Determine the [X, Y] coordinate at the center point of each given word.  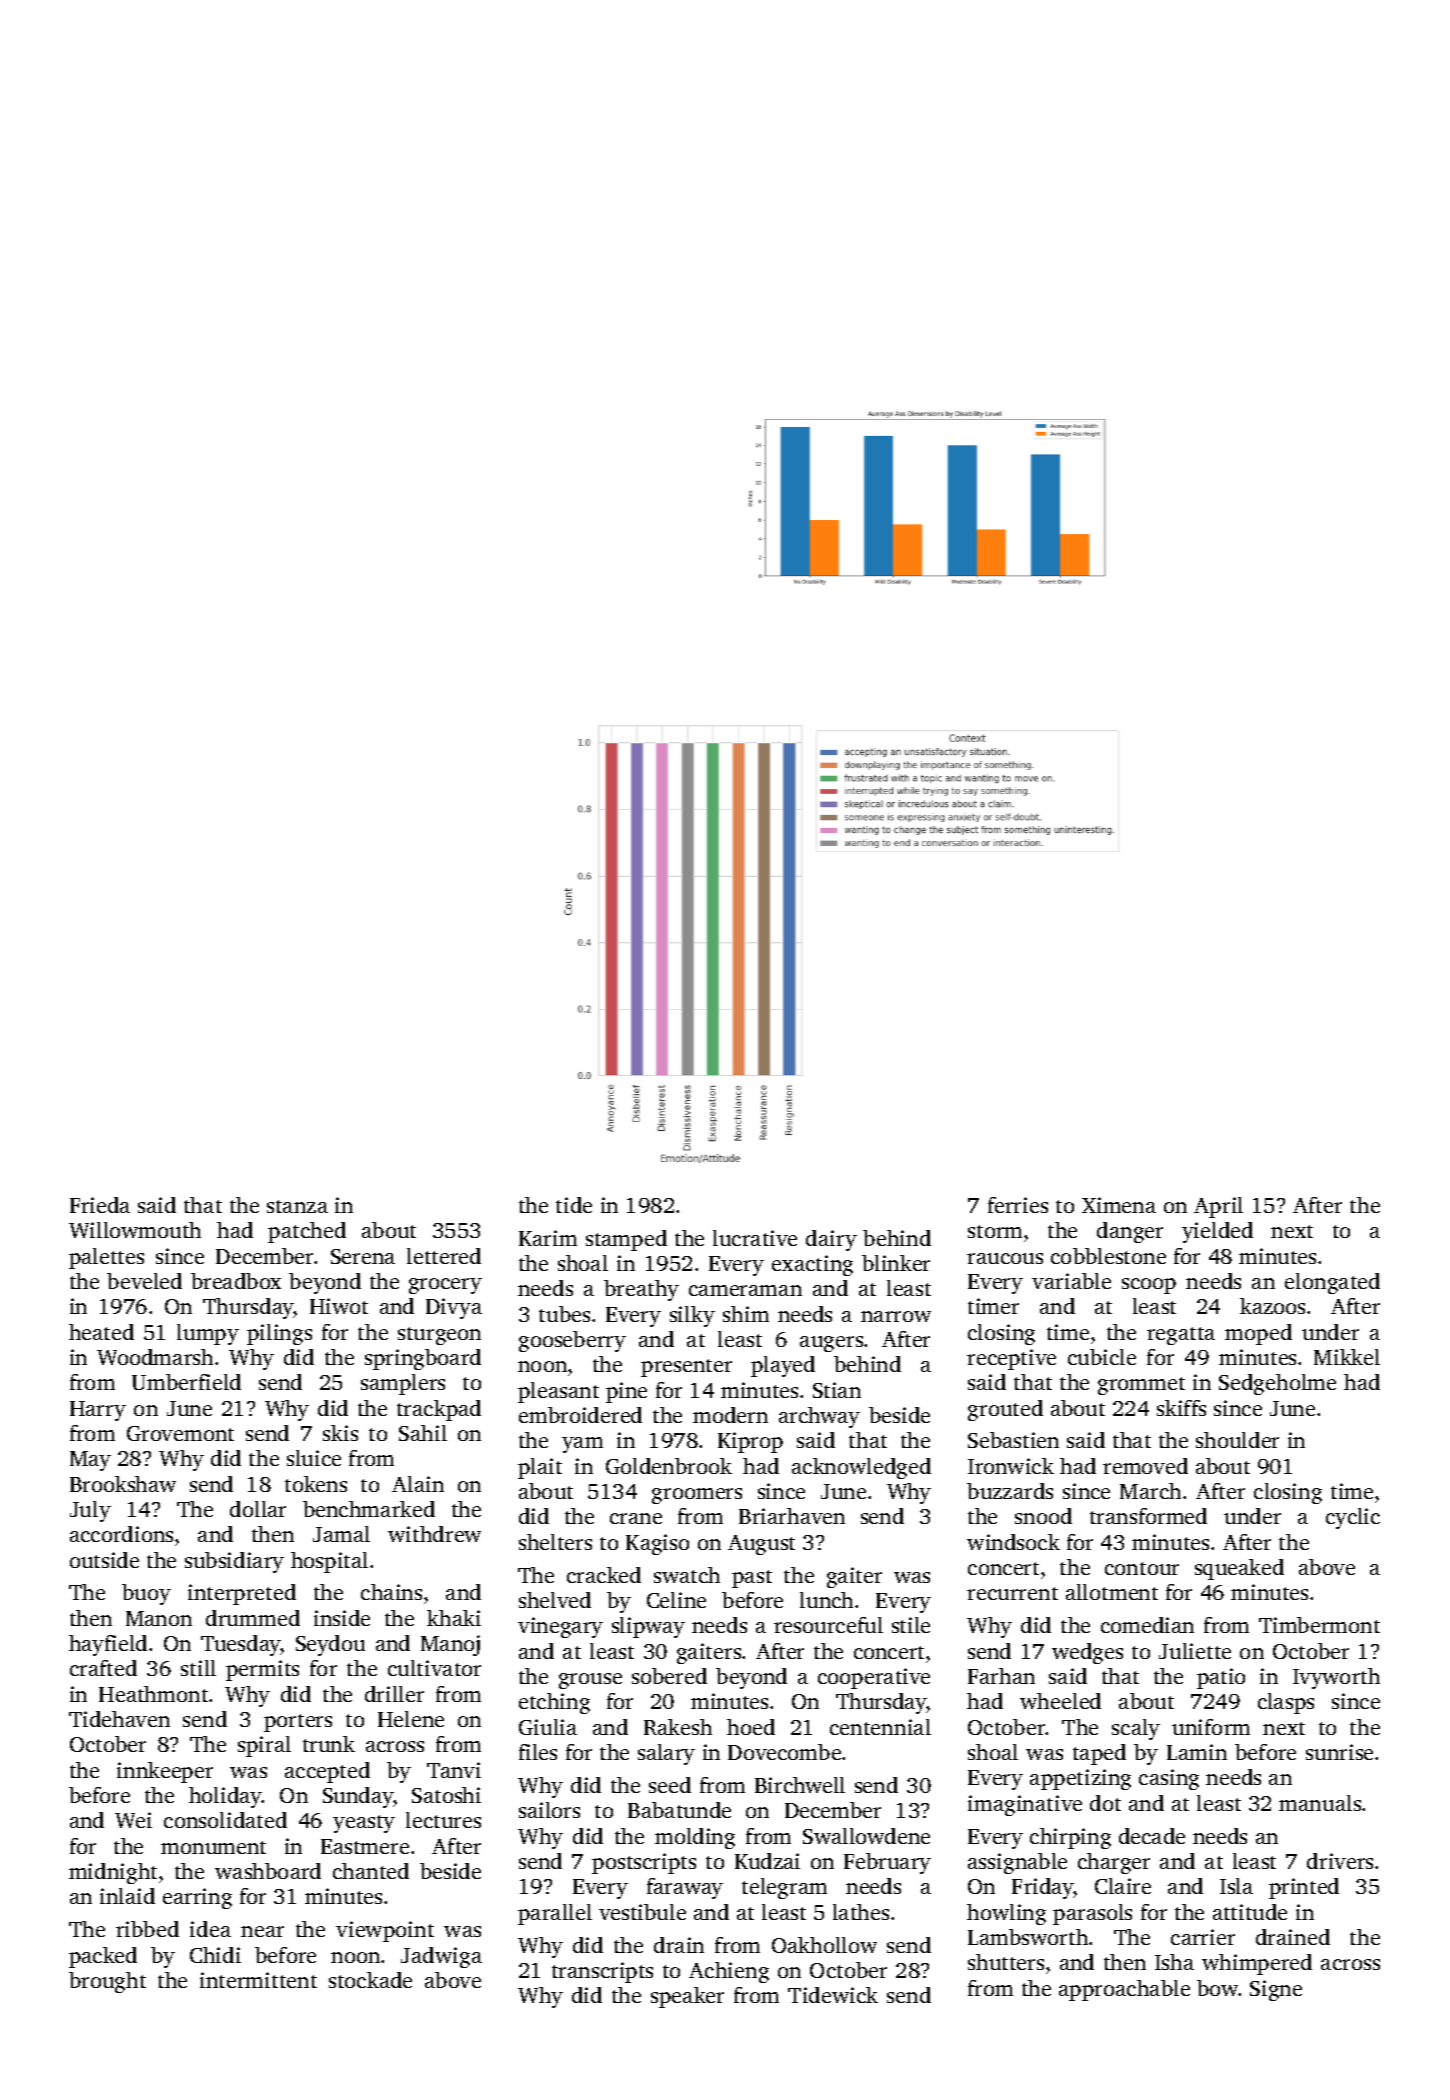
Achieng [729, 1972]
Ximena [1119, 1205]
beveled [144, 1281]
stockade [370, 1980]
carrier [1203, 1937]
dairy [831, 1240]
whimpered [1257, 1964]
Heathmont [153, 1694]
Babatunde [679, 1810]
